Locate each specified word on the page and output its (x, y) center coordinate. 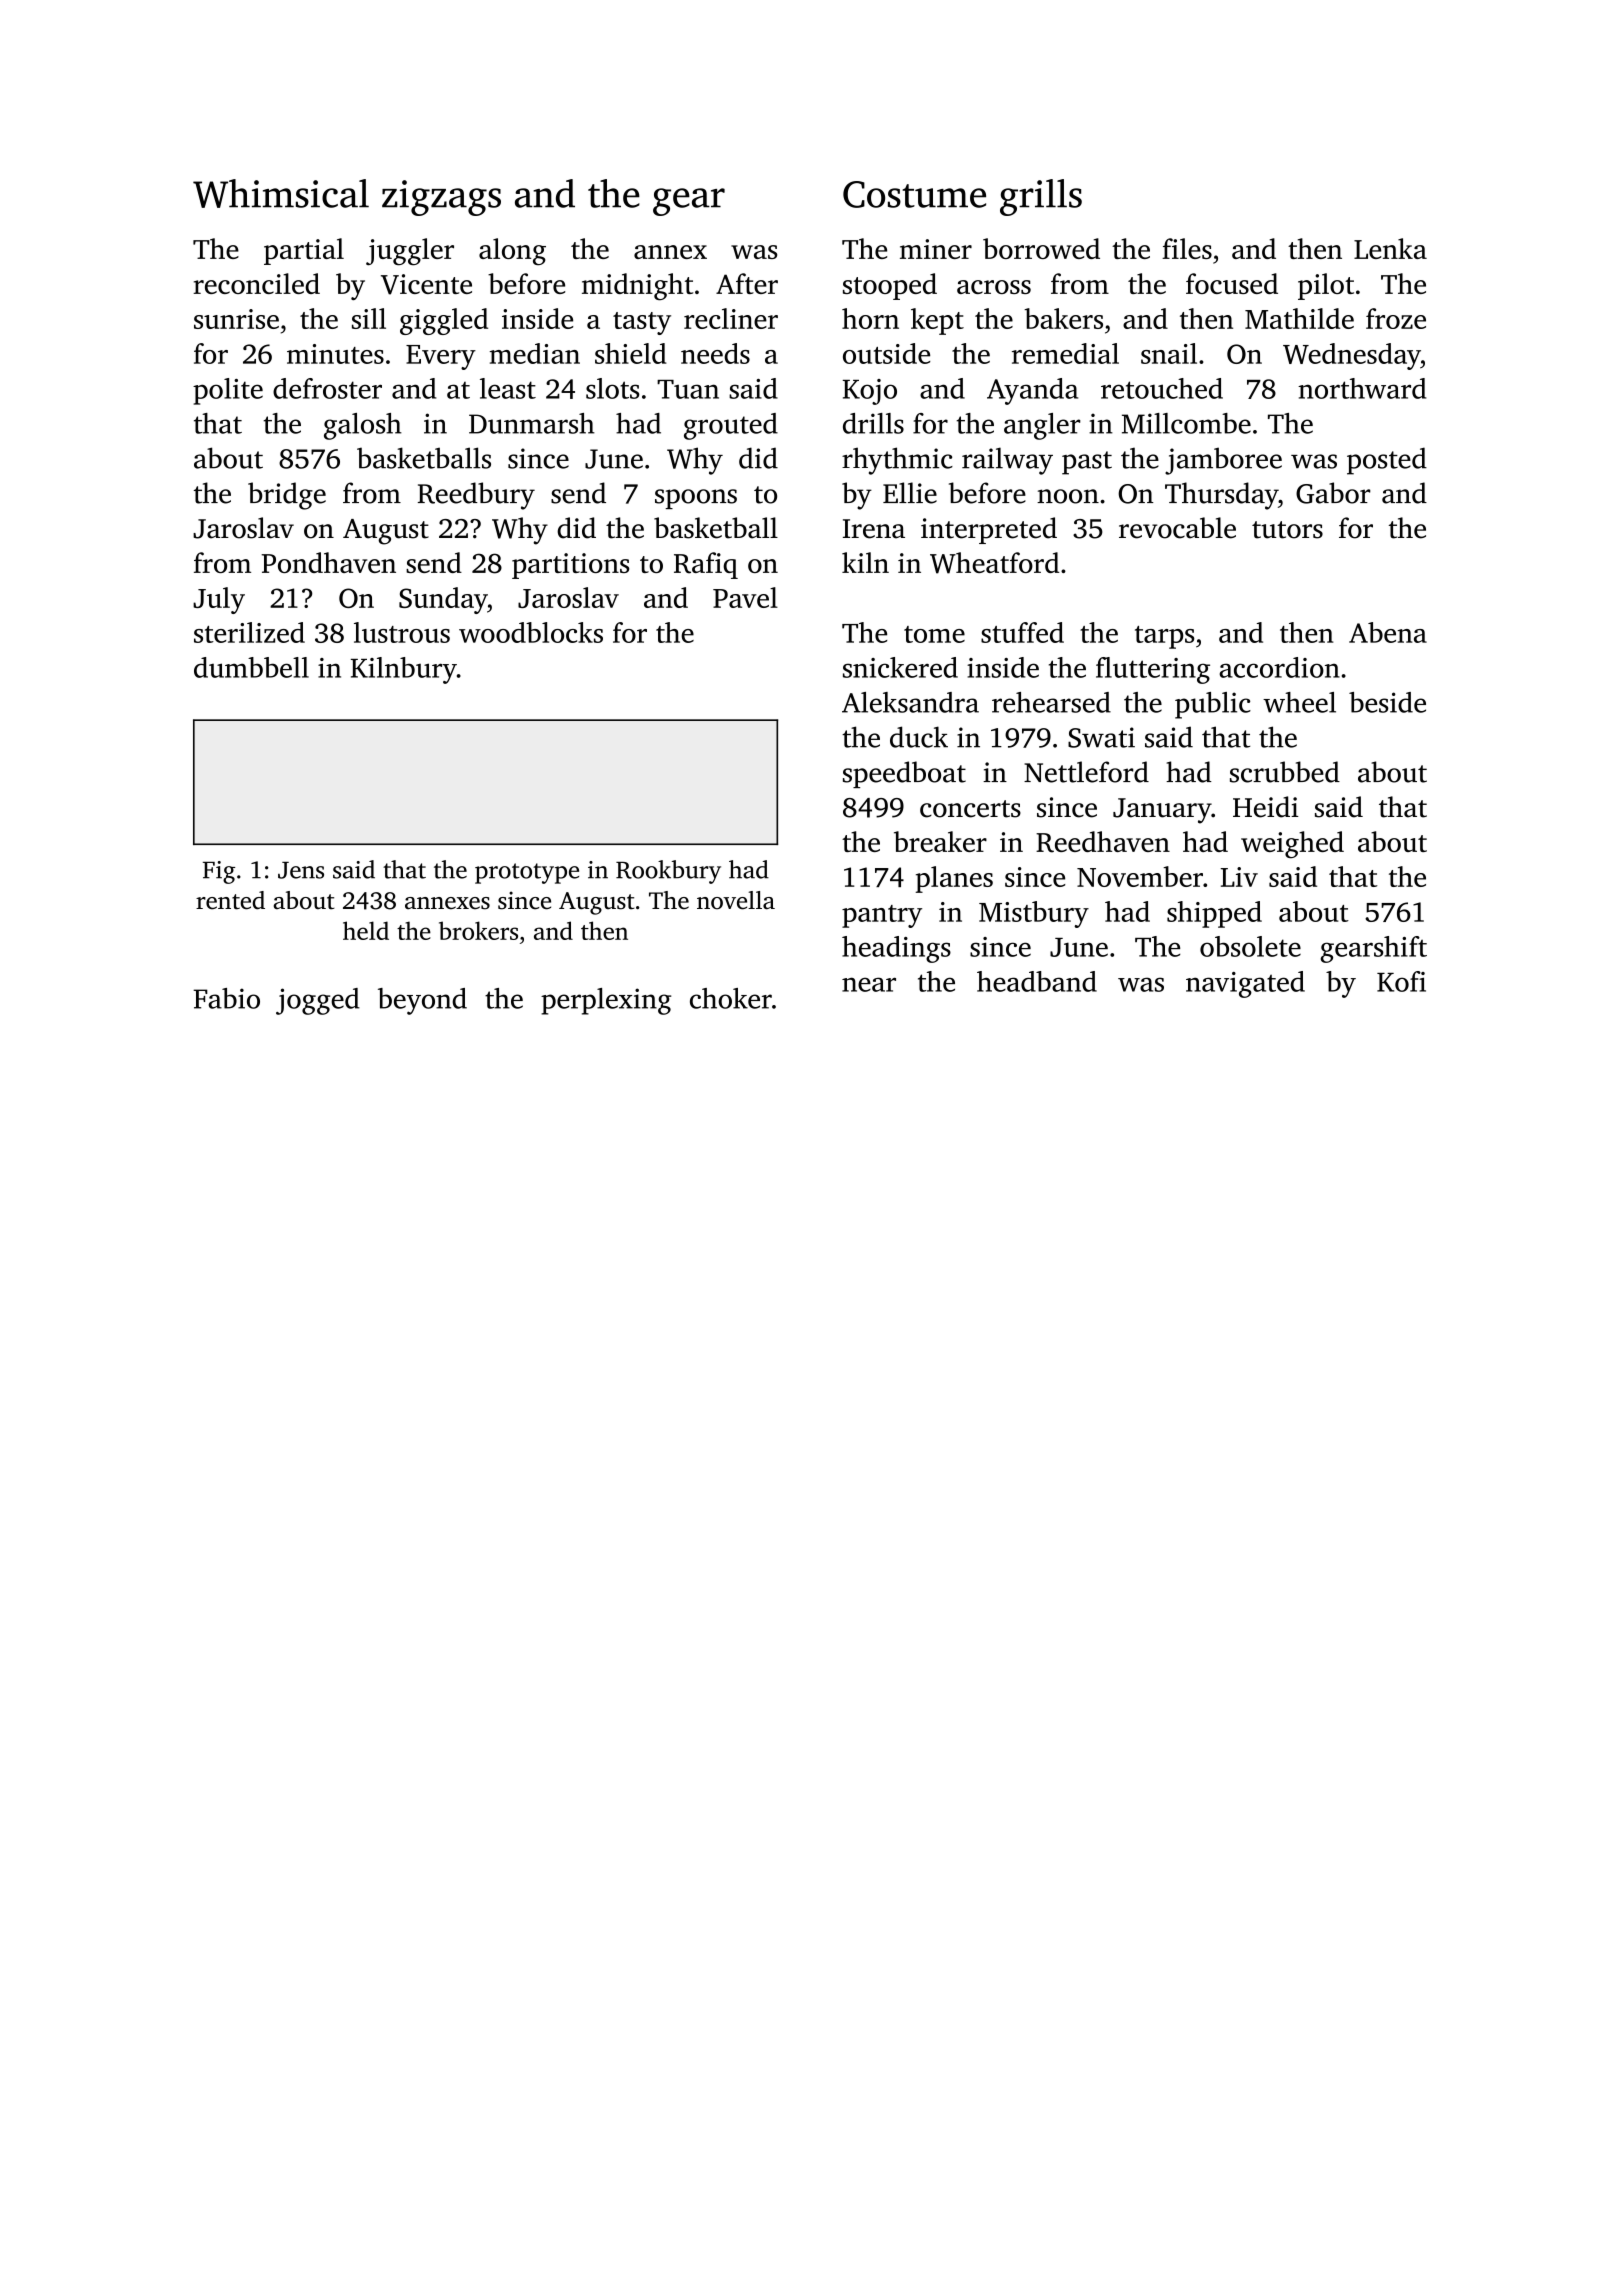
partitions (570, 566)
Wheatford (994, 563)
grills (1041, 197)
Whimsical (281, 193)
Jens (301, 870)
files (1187, 248)
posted (1387, 461)
